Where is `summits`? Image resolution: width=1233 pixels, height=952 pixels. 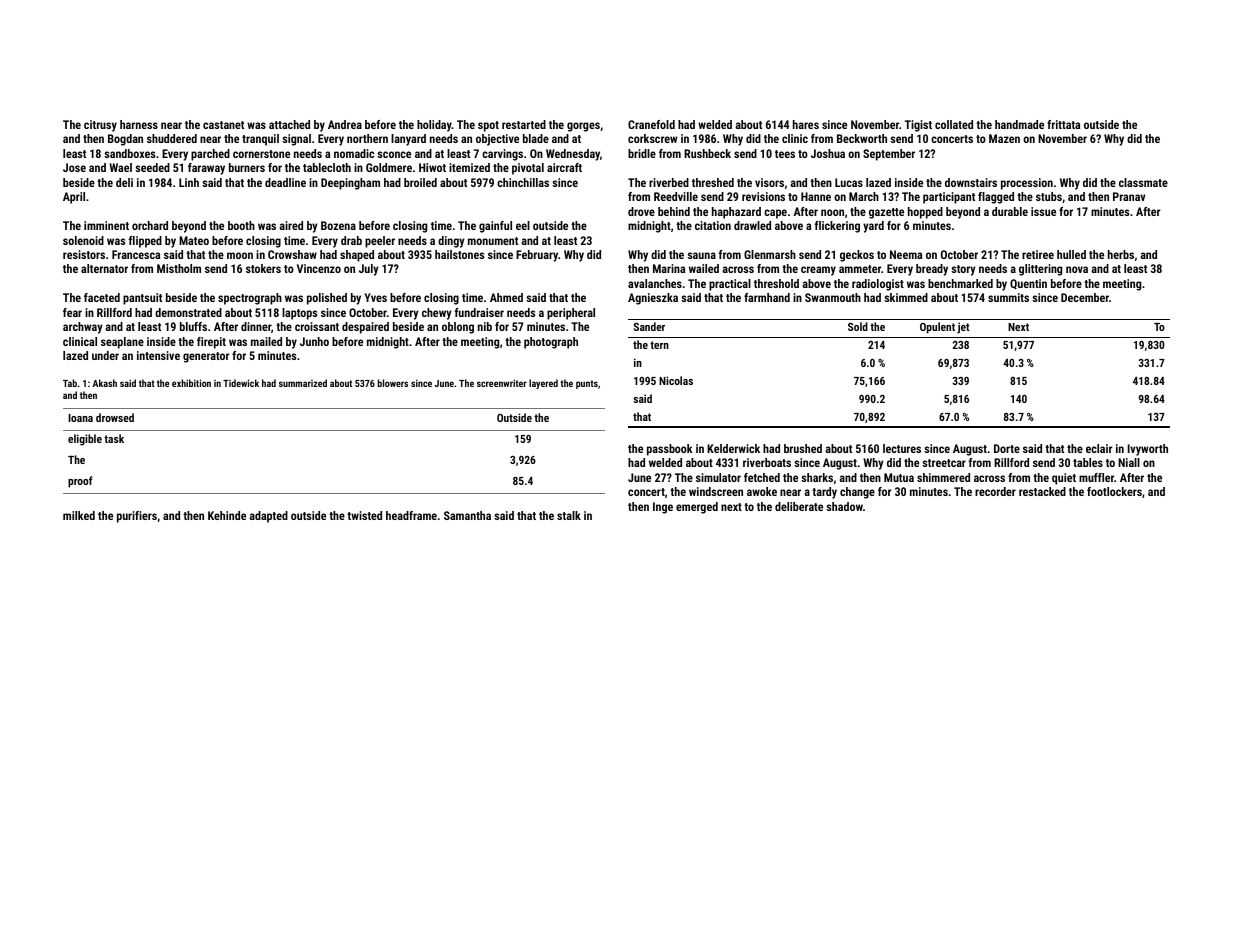 summits is located at coordinates (1008, 297).
